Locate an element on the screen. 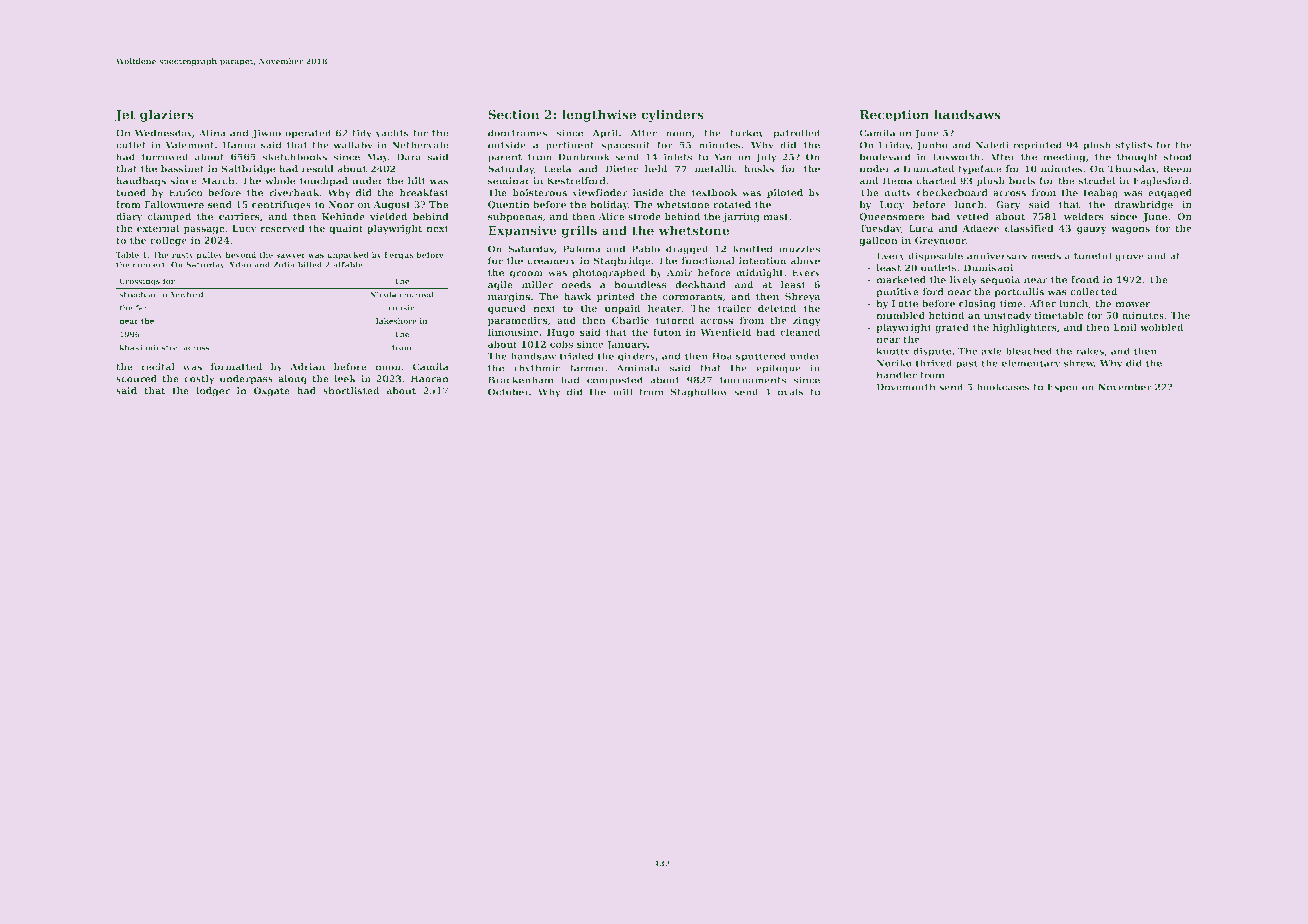 Image resolution: width=1308 pixels, height=924 pixels. October is located at coordinates (508, 392).
